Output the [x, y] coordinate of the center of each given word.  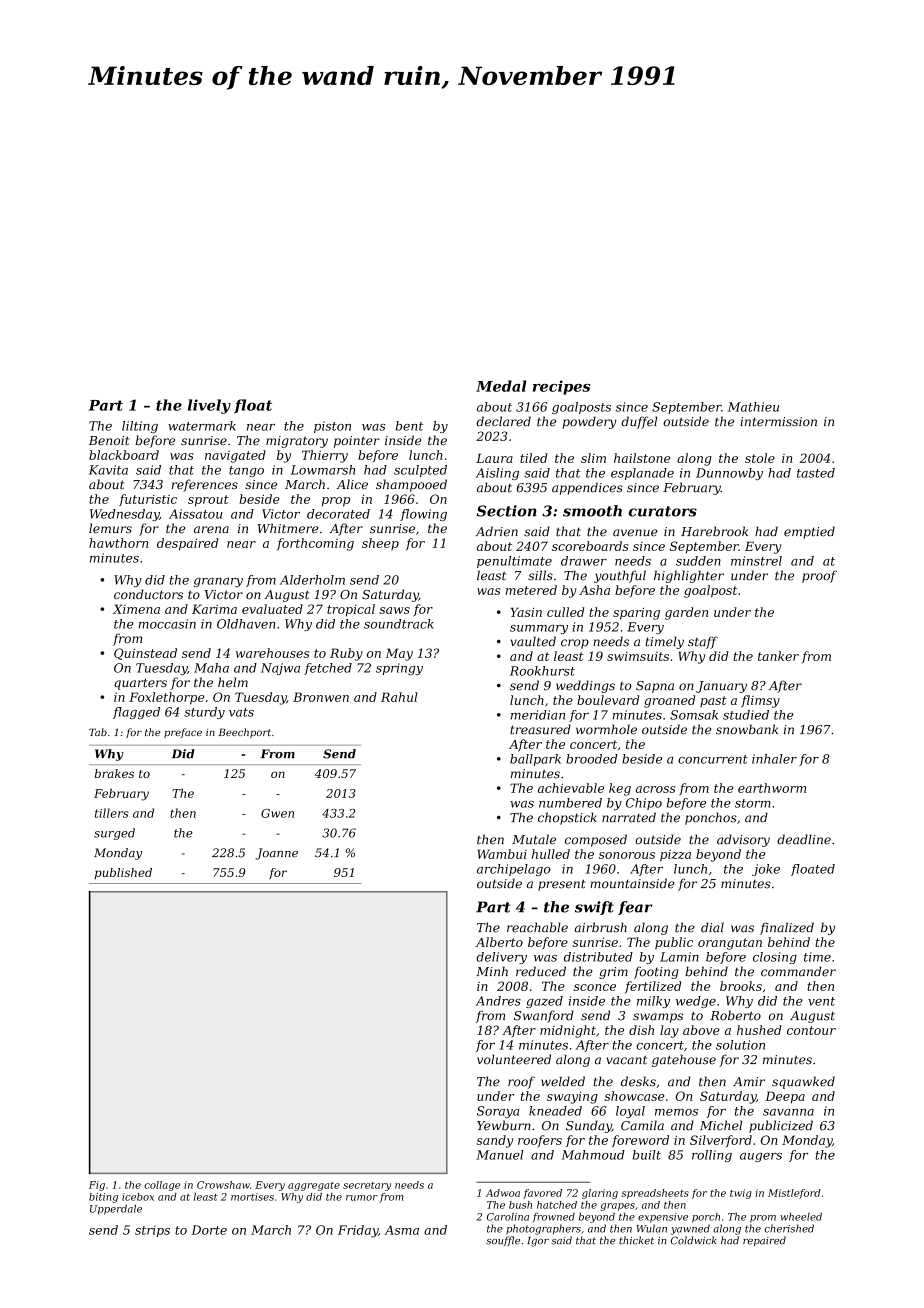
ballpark [535, 760]
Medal [501, 386]
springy [399, 669]
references [205, 485]
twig [740, 1194]
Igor [538, 1242]
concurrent [713, 759]
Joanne [276, 854]
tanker [778, 656]
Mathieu [753, 407]
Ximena [136, 609]
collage [162, 1186]
